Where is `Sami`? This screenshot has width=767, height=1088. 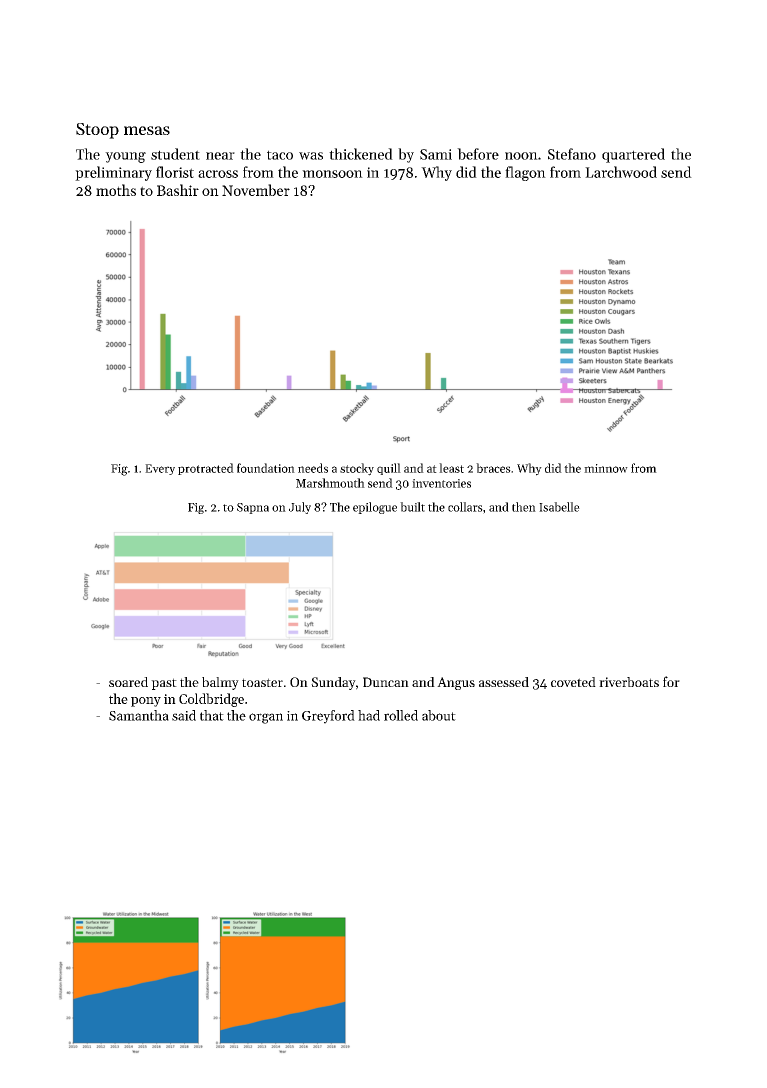
Sami is located at coordinates (436, 154).
